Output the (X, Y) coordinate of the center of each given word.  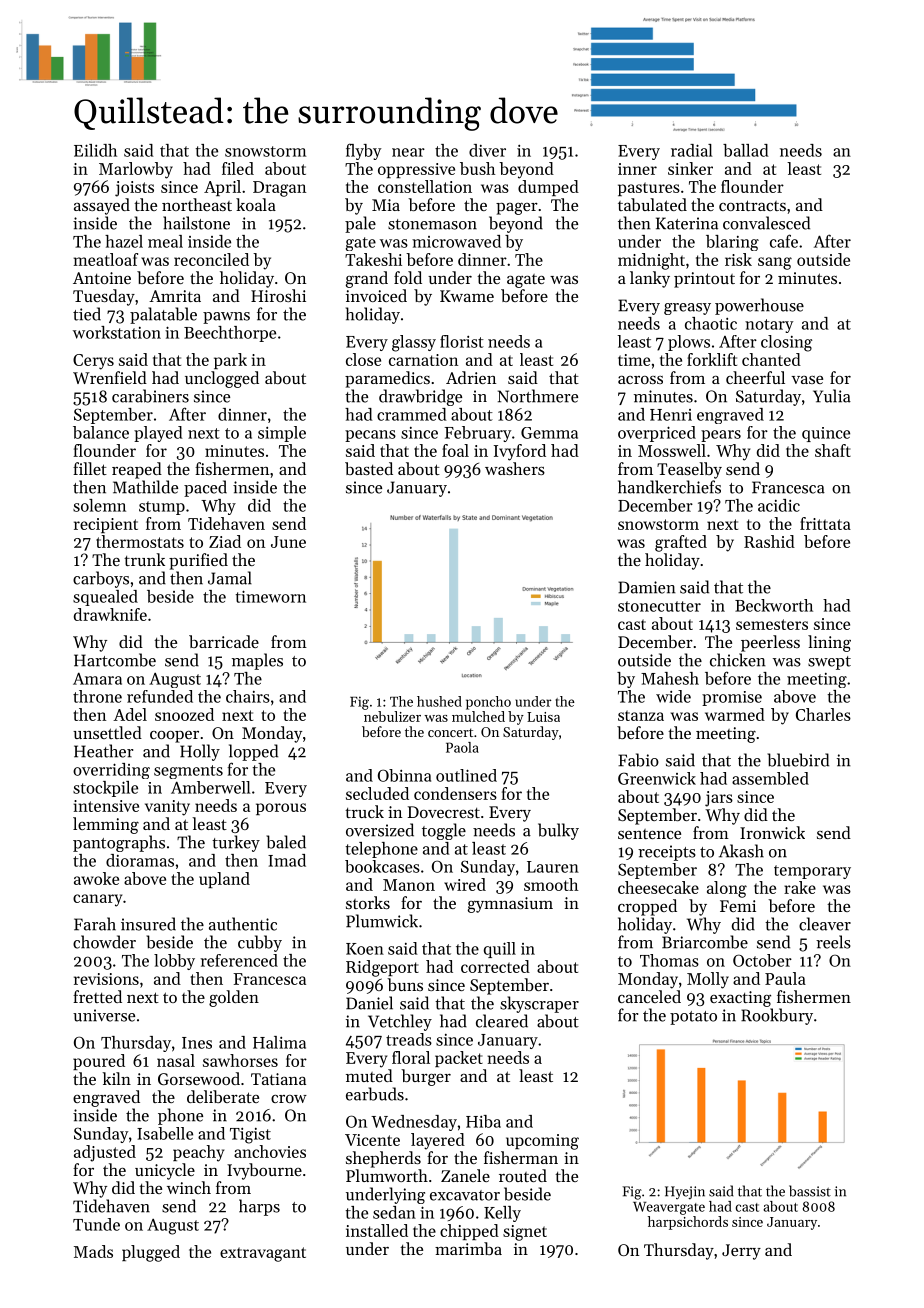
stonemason (432, 224)
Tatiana (278, 1079)
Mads (93, 1251)
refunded (160, 696)
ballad (745, 150)
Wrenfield (110, 377)
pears (721, 436)
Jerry (741, 1252)
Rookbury (777, 1016)
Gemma (549, 433)
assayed (102, 206)
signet (525, 1233)
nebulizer (392, 716)
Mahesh (670, 678)
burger (426, 1077)
